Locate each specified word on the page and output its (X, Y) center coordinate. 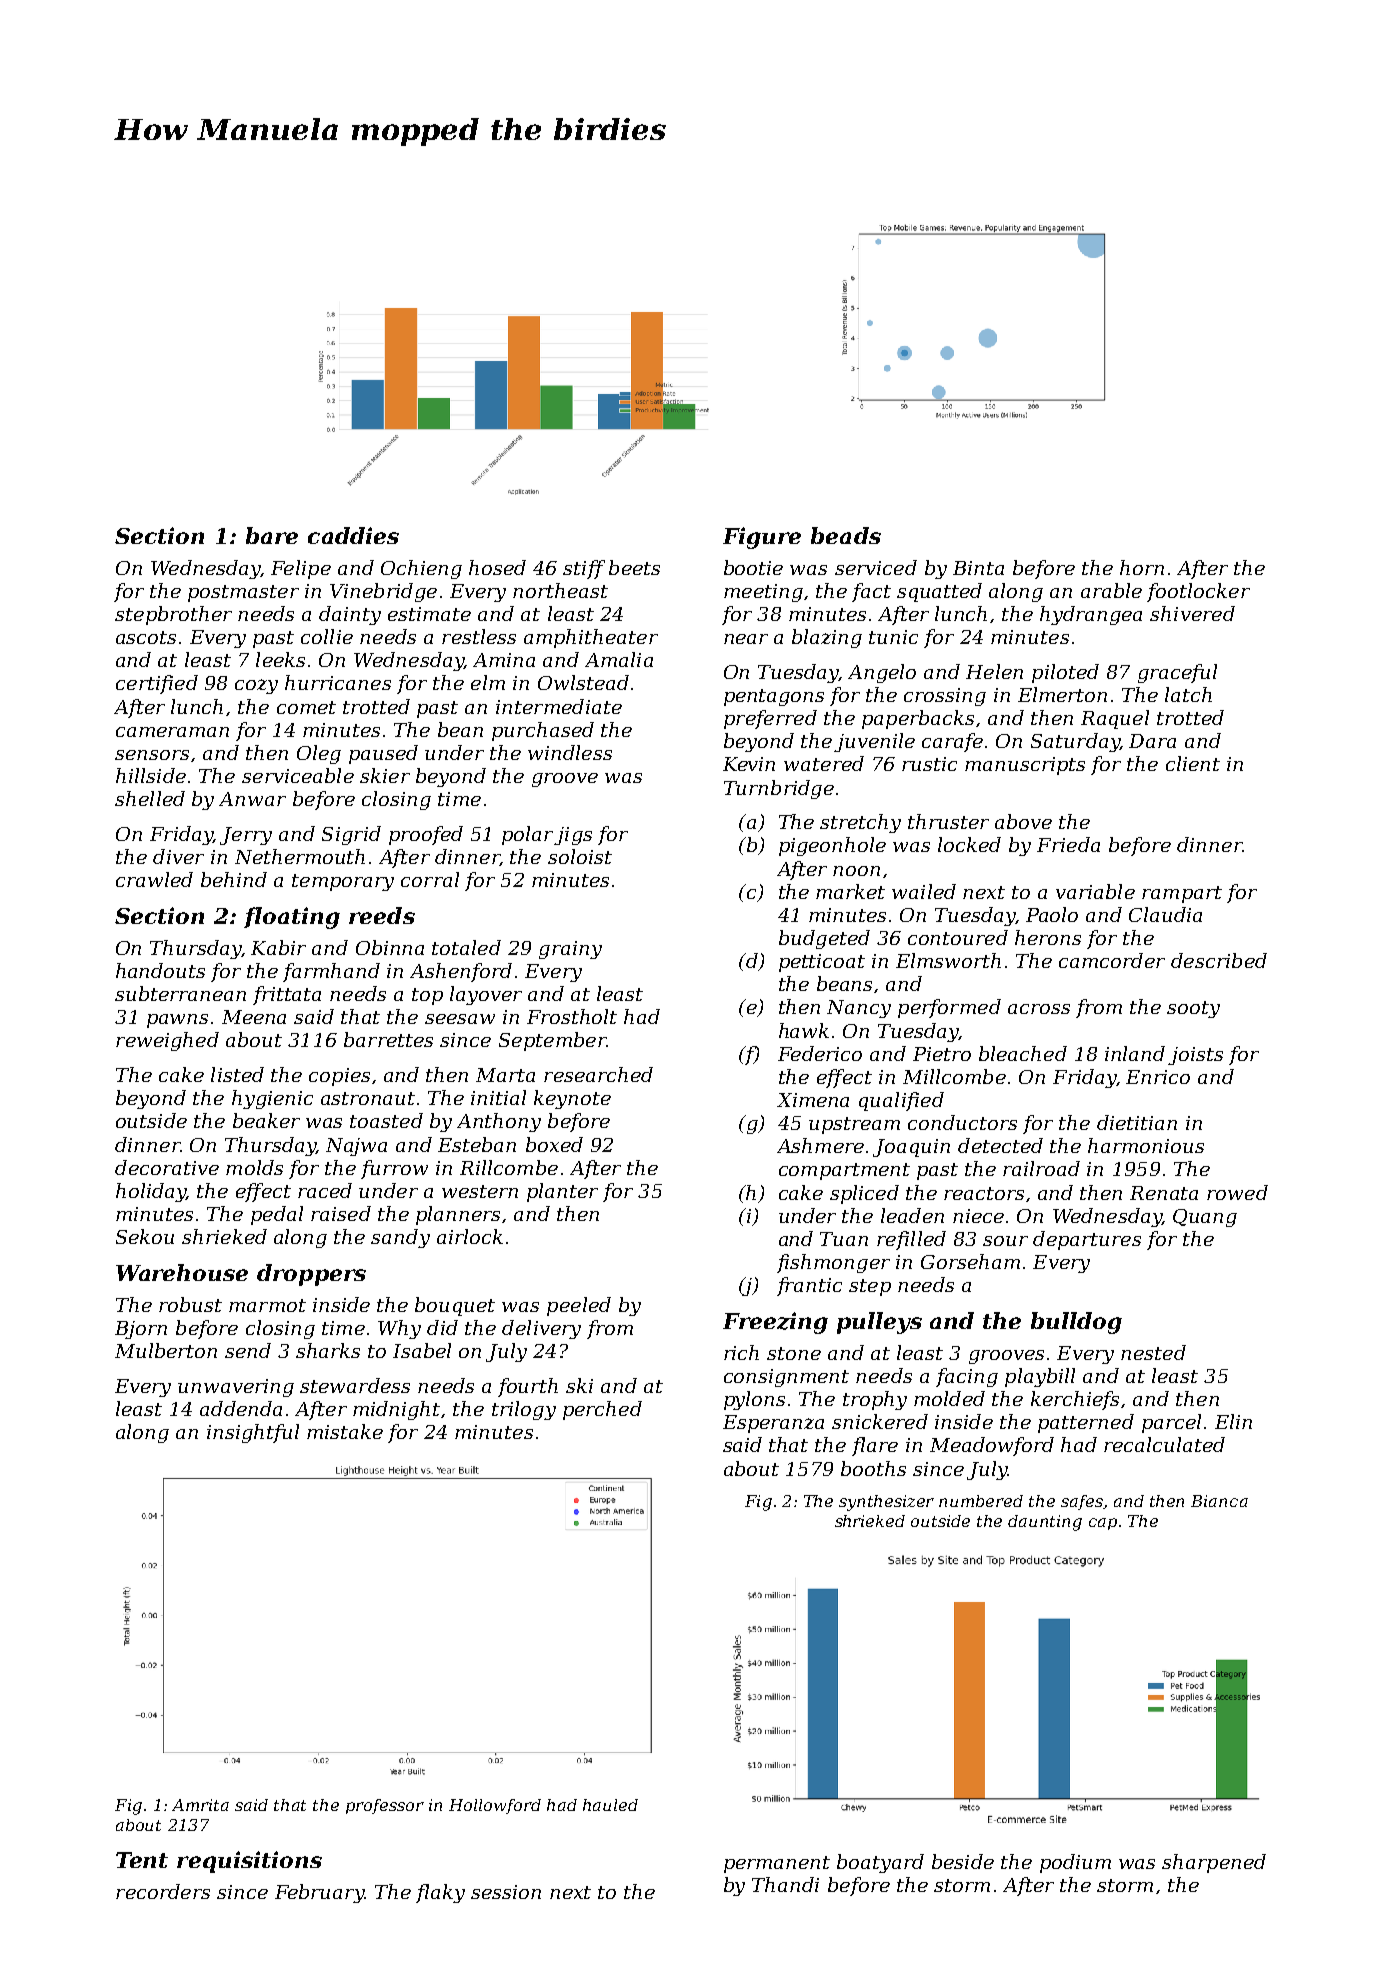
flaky (440, 1893)
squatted (939, 592)
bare (272, 535)
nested (1153, 1352)
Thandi (785, 1884)
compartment (844, 1171)
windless (570, 752)
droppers (311, 1275)
